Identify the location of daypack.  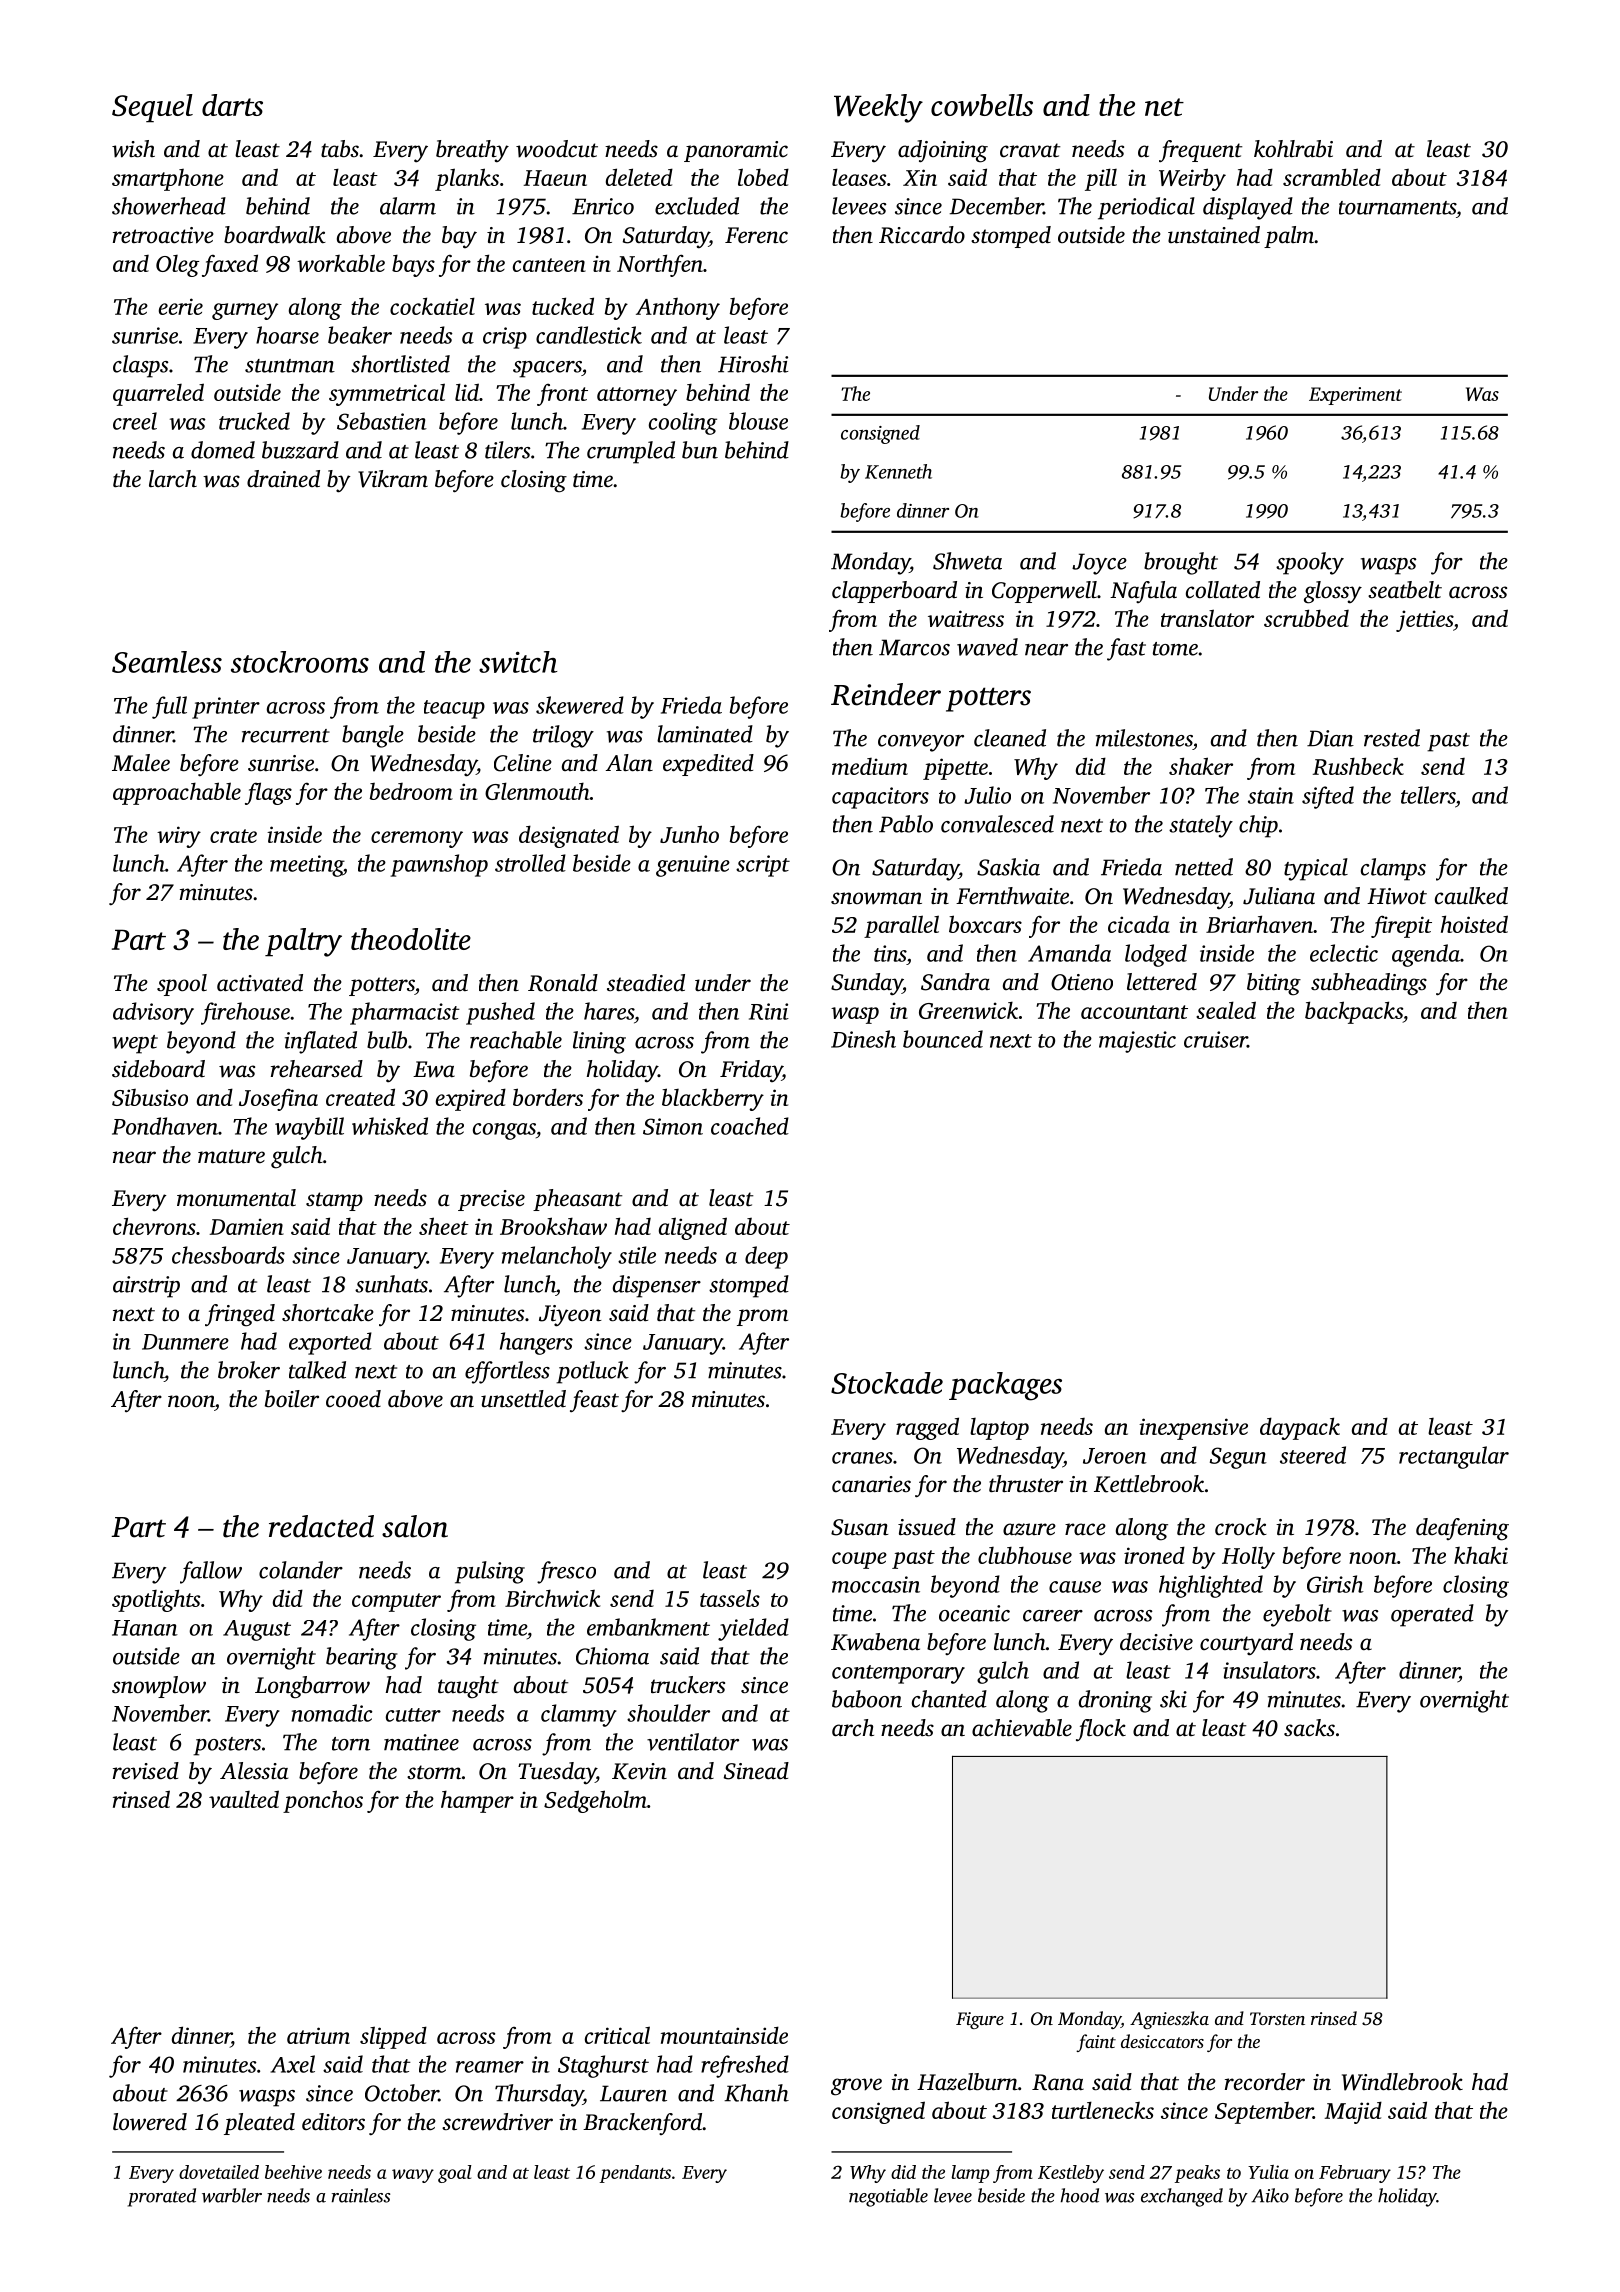
(1300, 1428).
